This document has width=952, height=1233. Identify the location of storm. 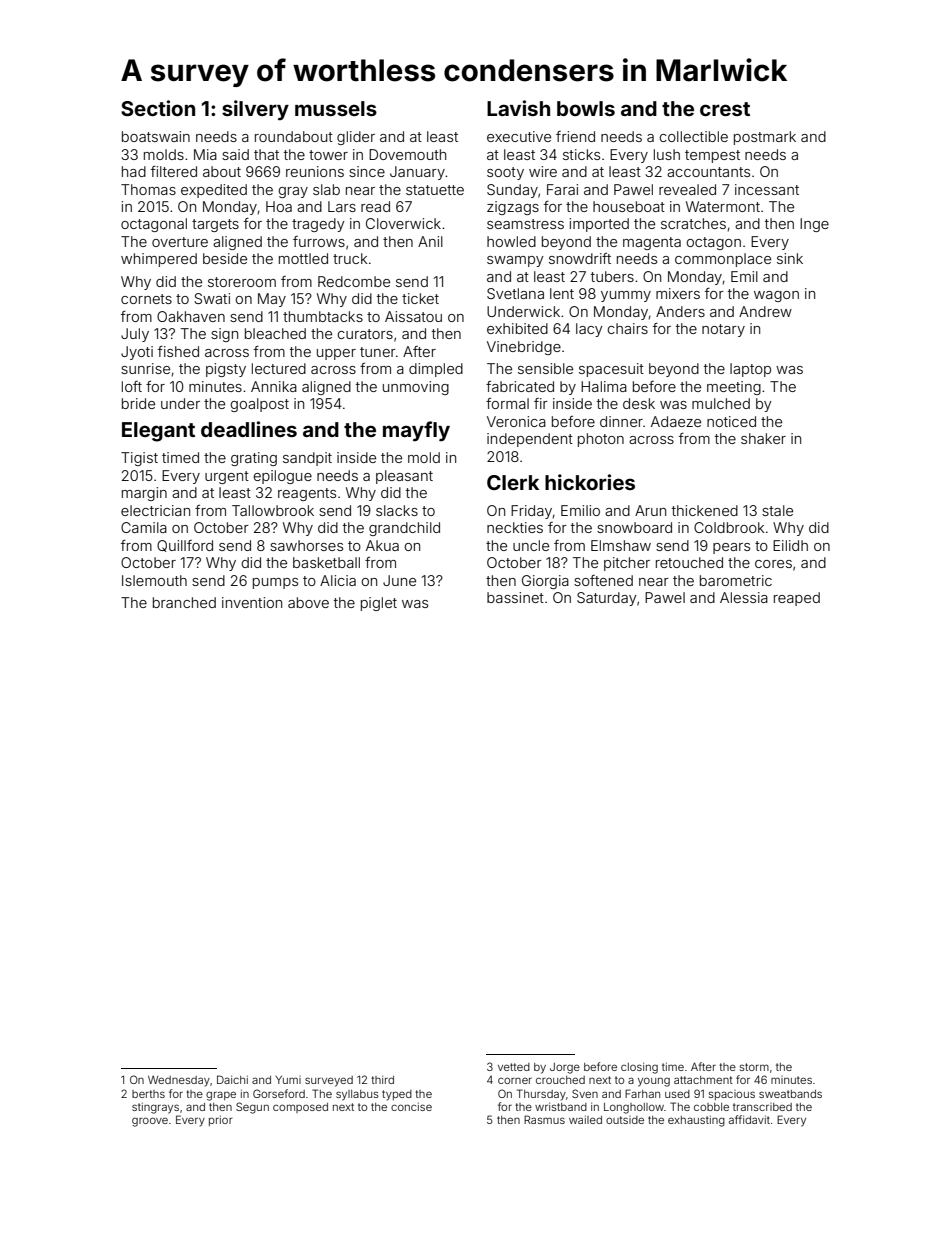
(754, 1067).
